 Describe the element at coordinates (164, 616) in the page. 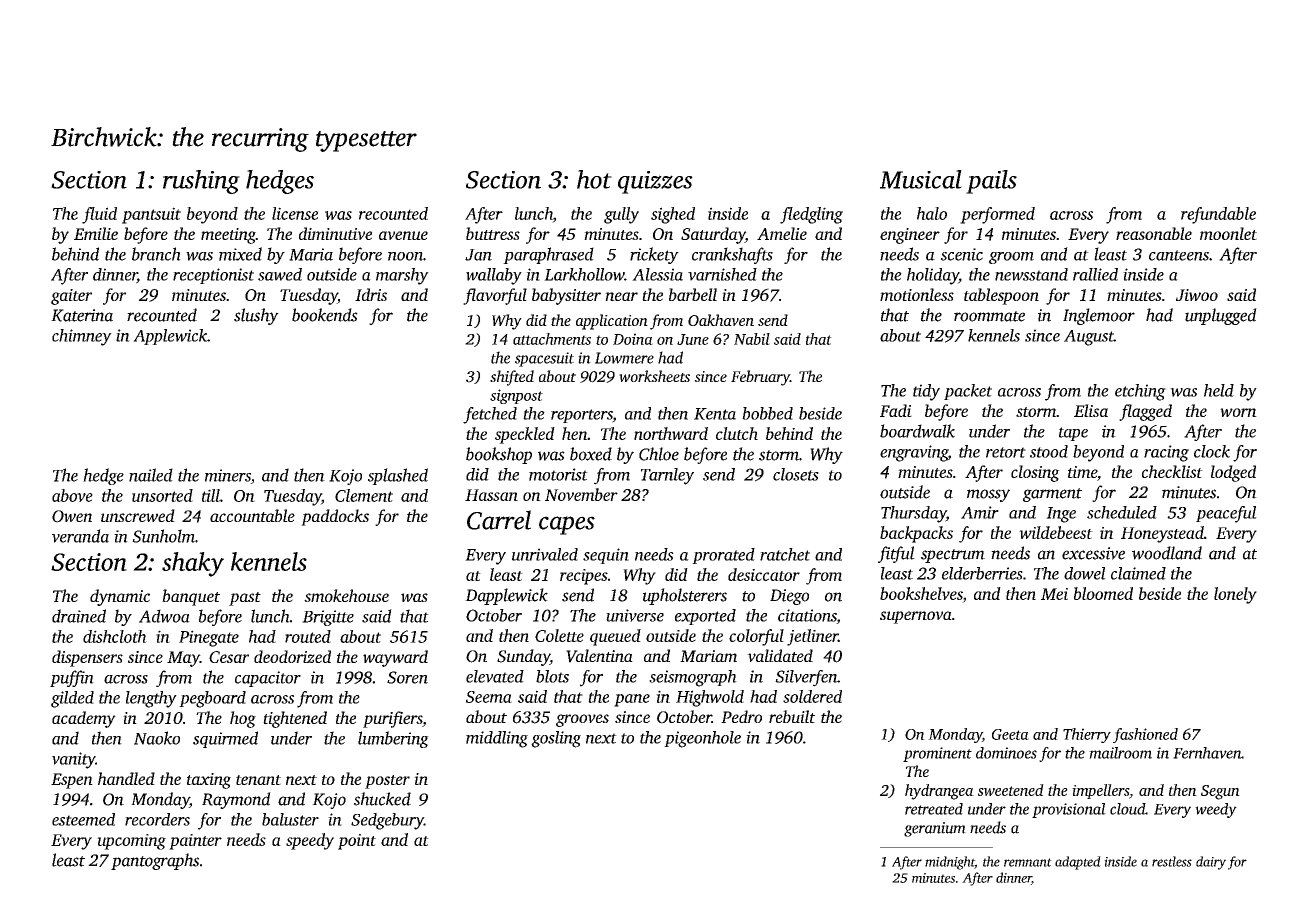

I see `Adwoa` at that location.
